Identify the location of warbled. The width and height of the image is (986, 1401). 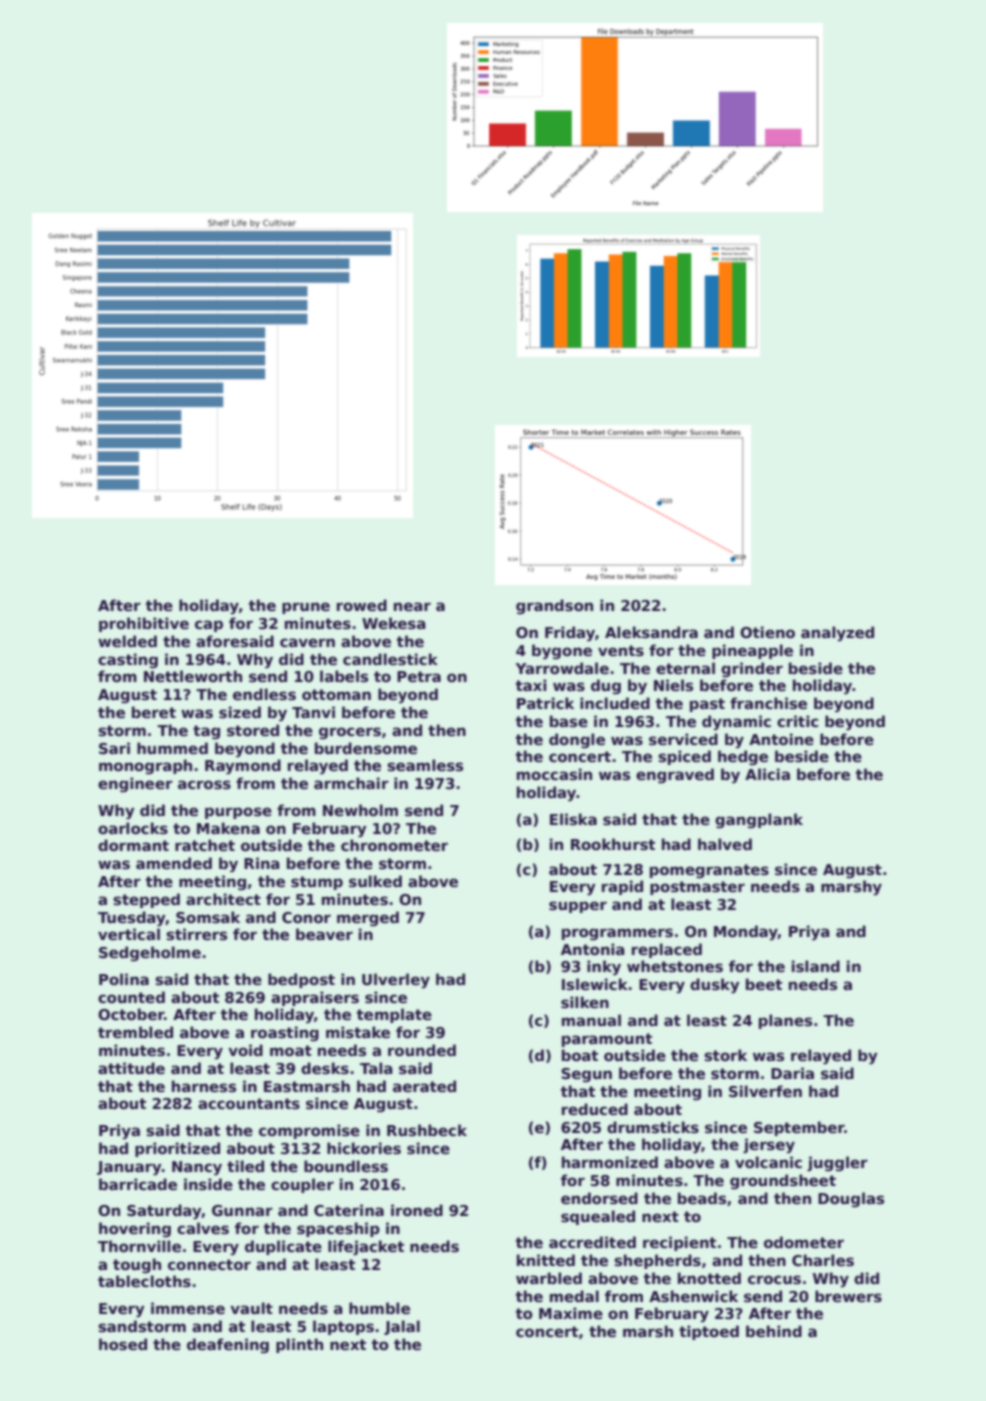
(549, 1278).
